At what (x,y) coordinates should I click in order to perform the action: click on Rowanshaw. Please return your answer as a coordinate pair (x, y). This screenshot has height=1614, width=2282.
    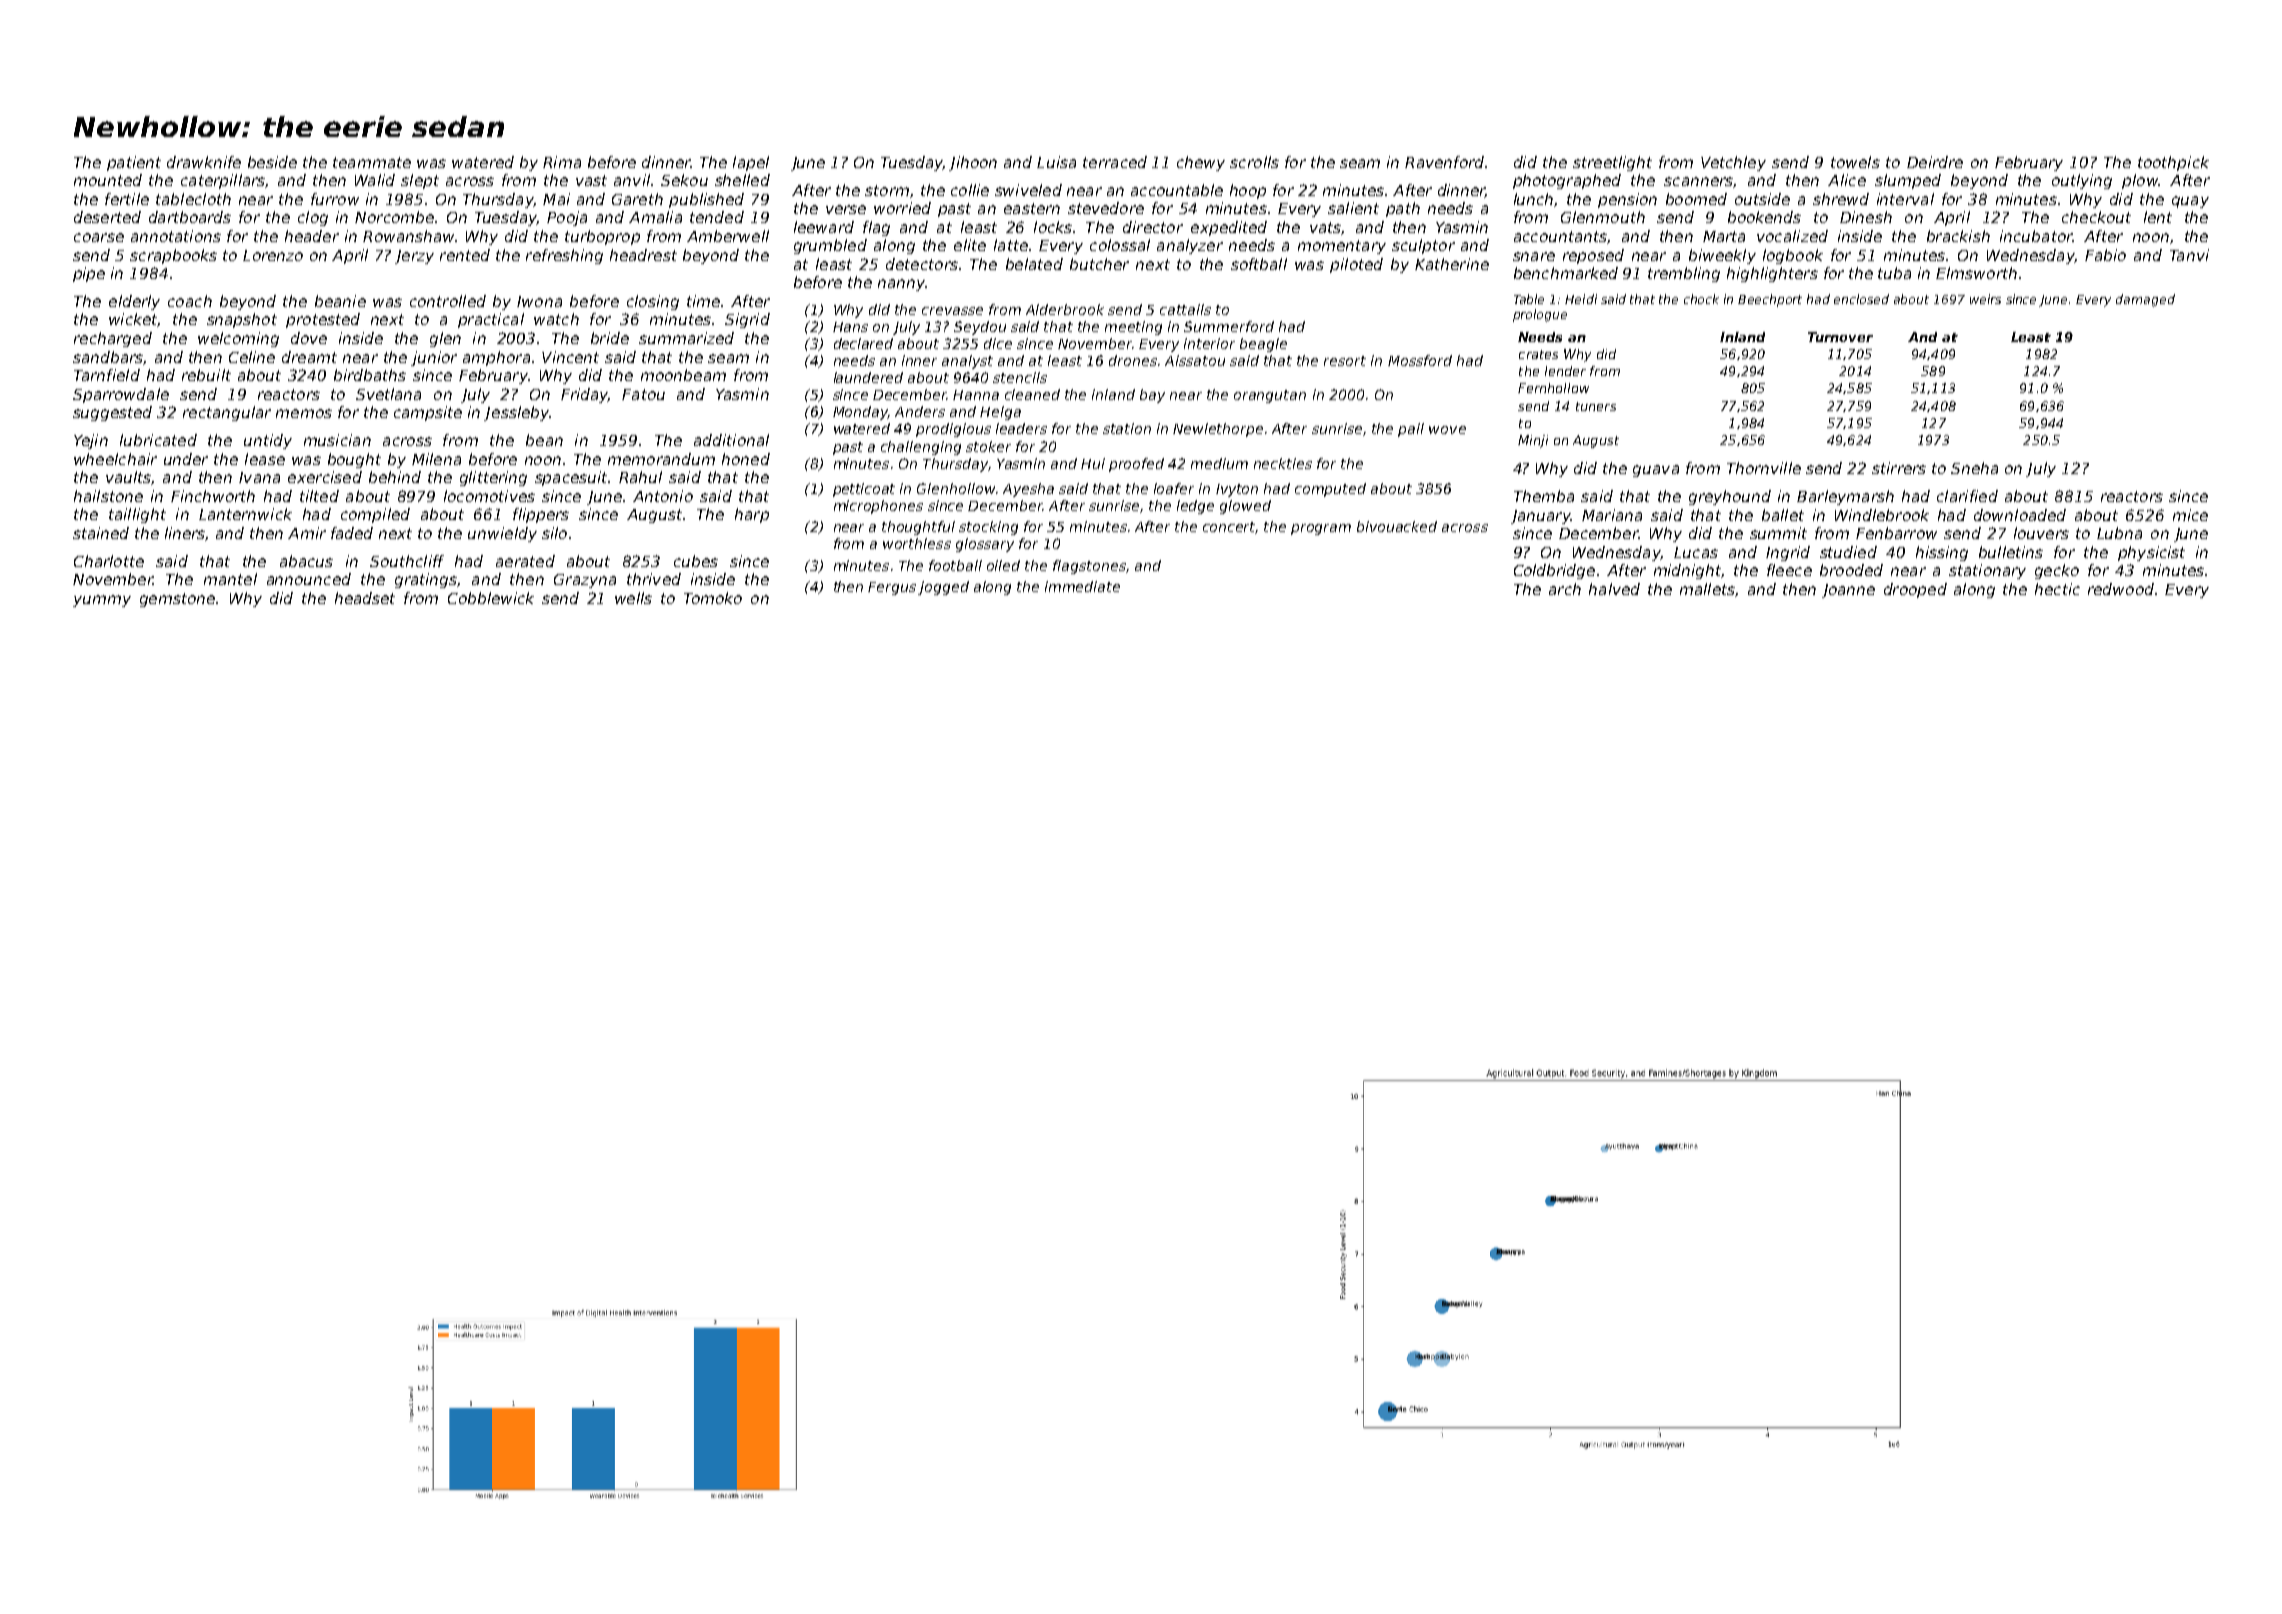
    Looking at the image, I should click on (408, 236).
